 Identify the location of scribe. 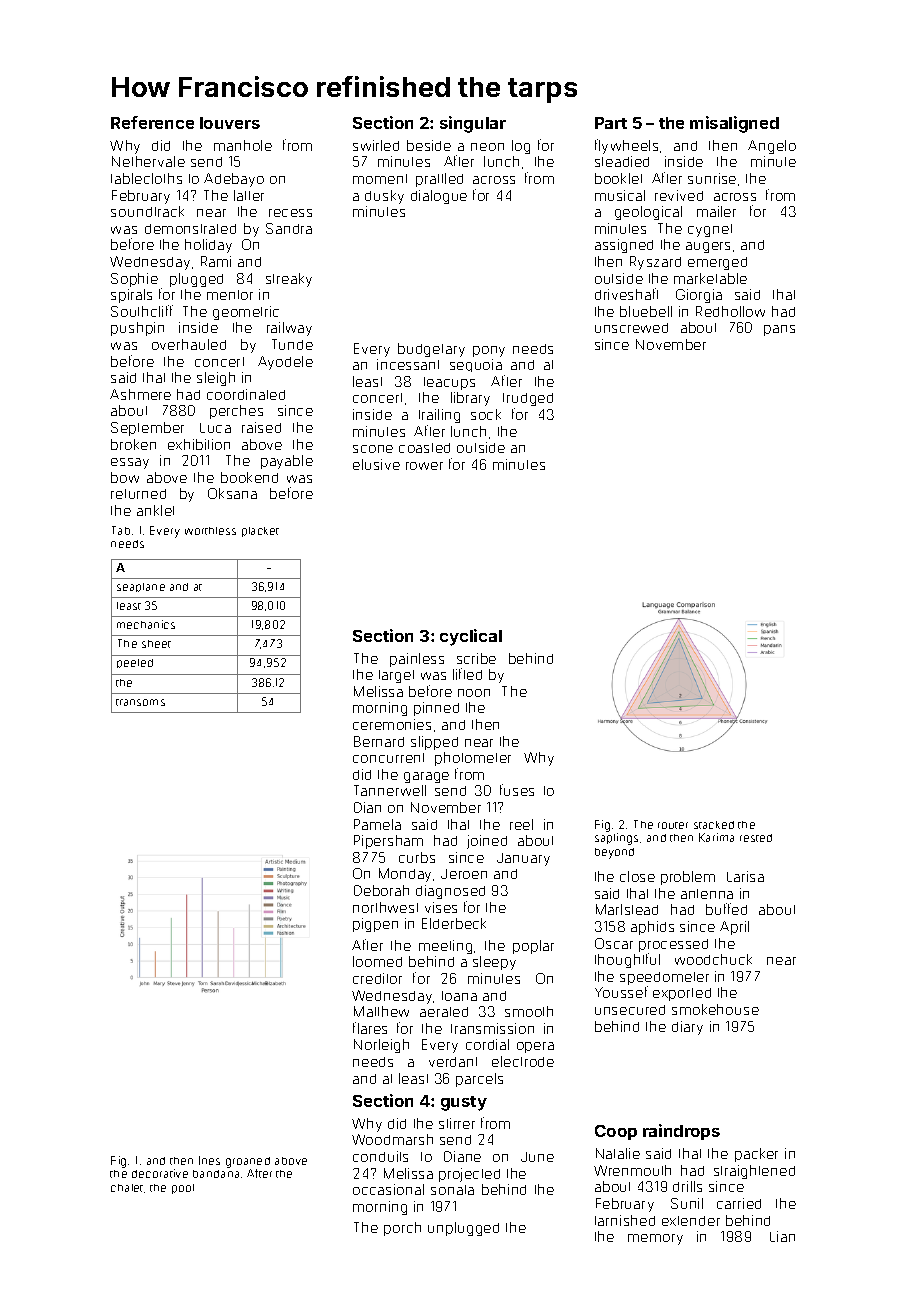
(476, 658).
